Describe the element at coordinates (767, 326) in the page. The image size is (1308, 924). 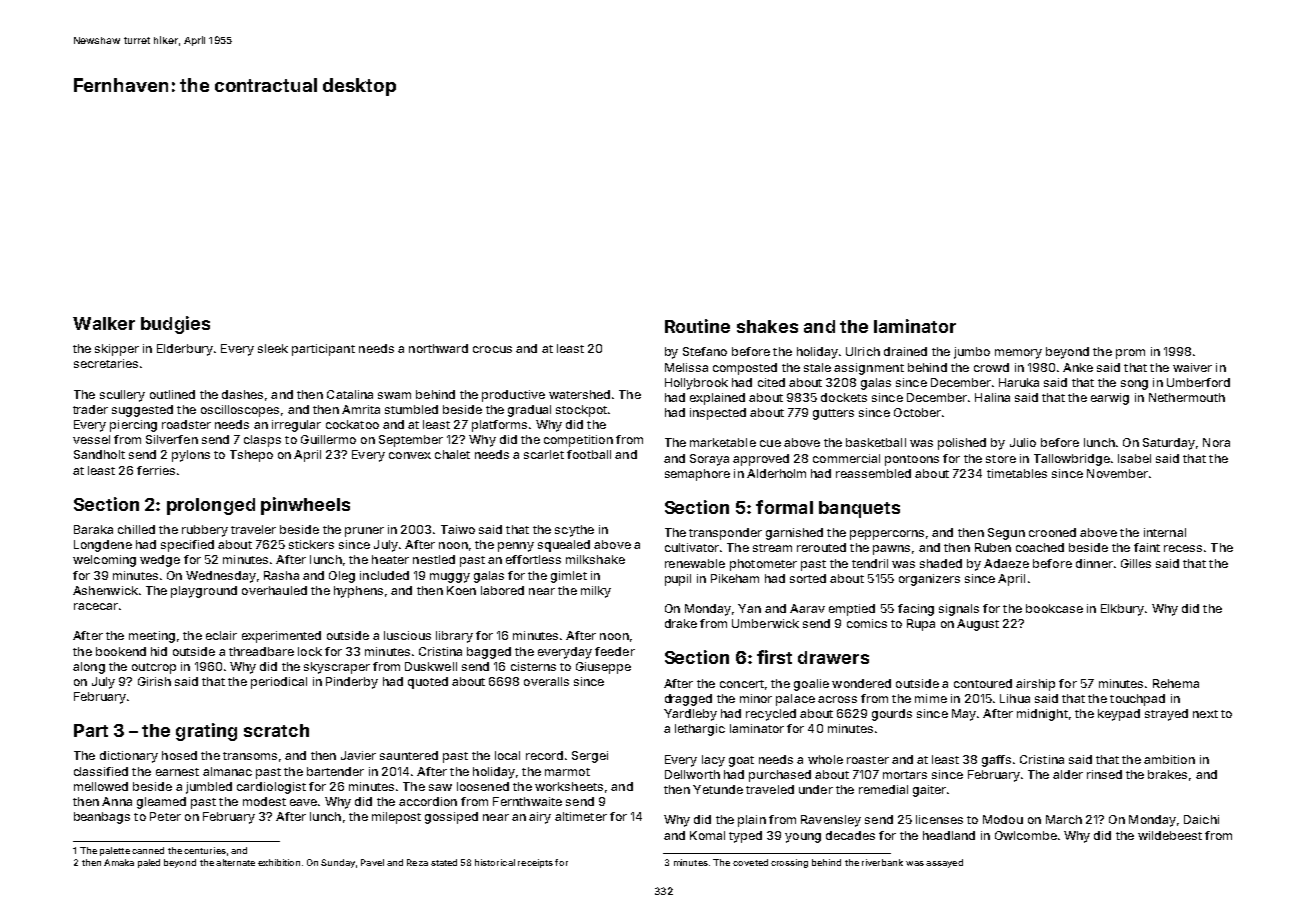
I see `shakes` at that location.
